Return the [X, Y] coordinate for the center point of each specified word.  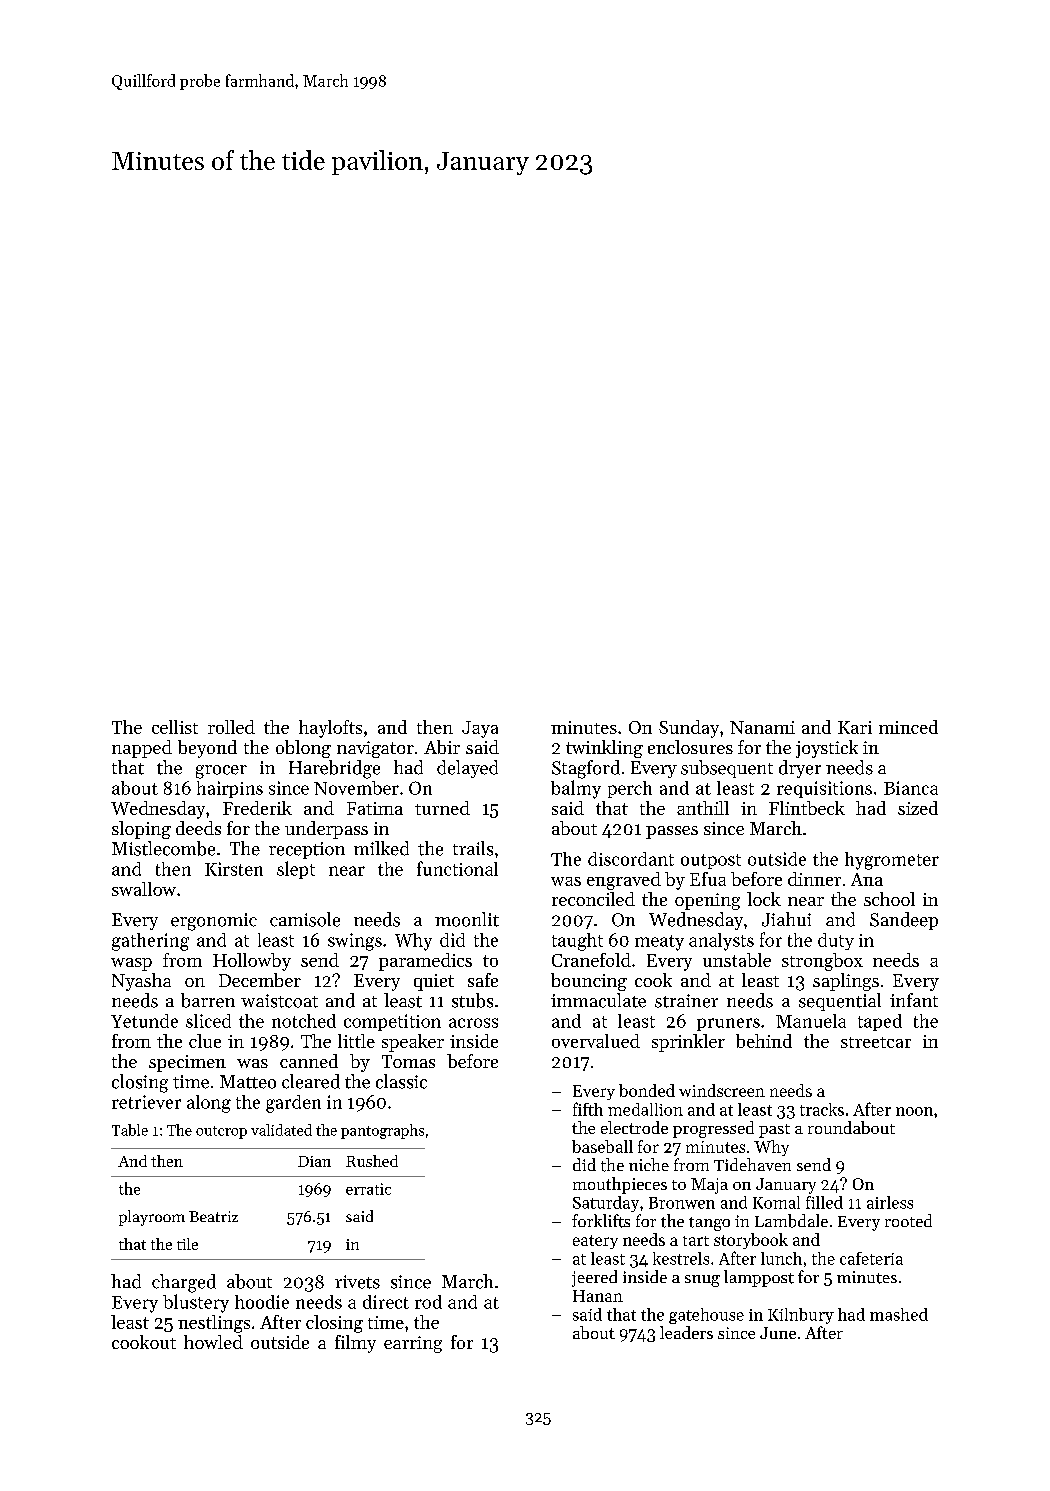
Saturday [606, 1204]
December [260, 980]
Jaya [480, 729]
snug [702, 1281]
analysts [721, 942]
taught [577, 942]
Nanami [762, 727]
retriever [146, 1102]
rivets [357, 1282]
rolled [231, 727]
